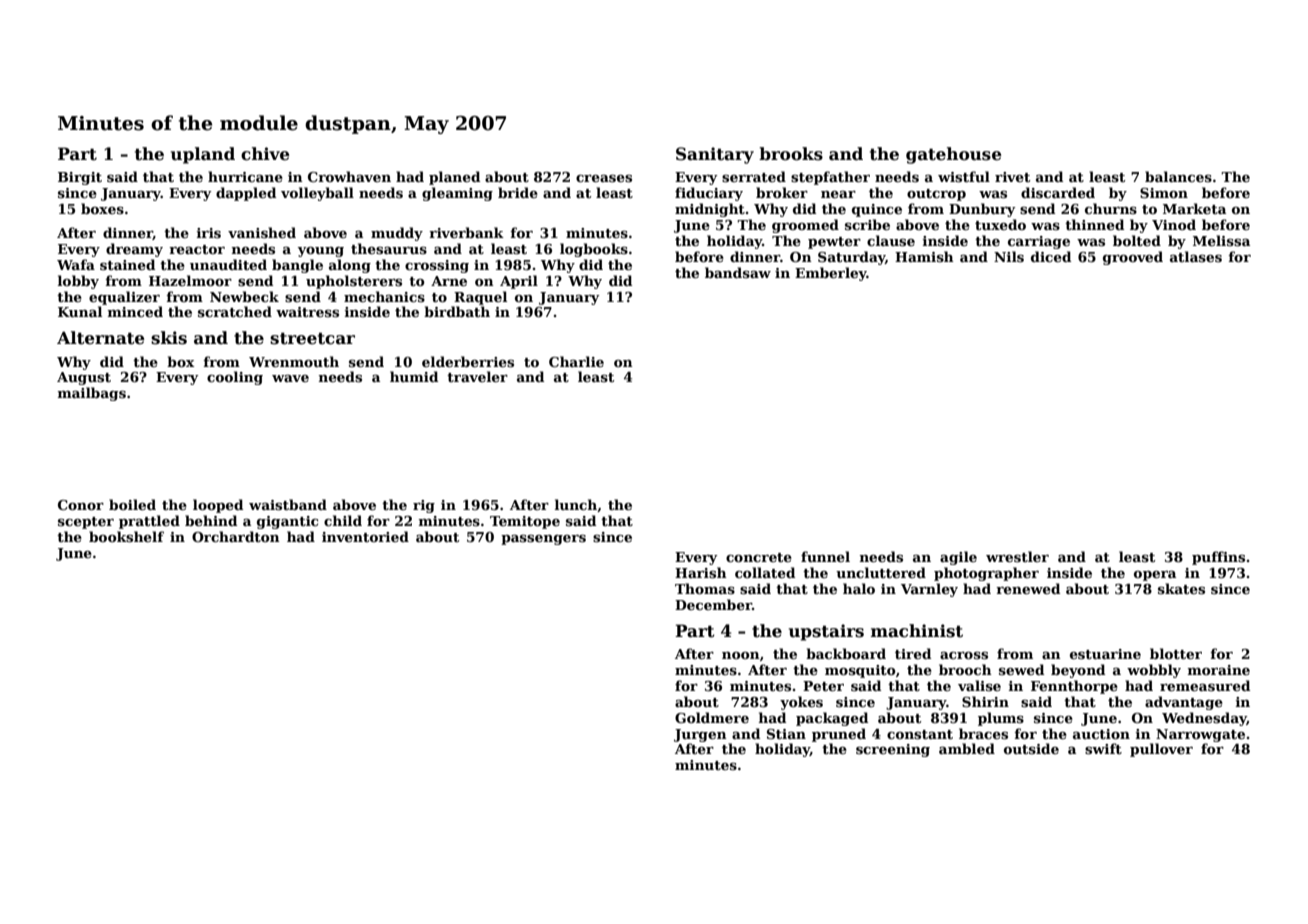 The height and width of the document is (924, 1308). I want to click on Varnley, so click(929, 590).
